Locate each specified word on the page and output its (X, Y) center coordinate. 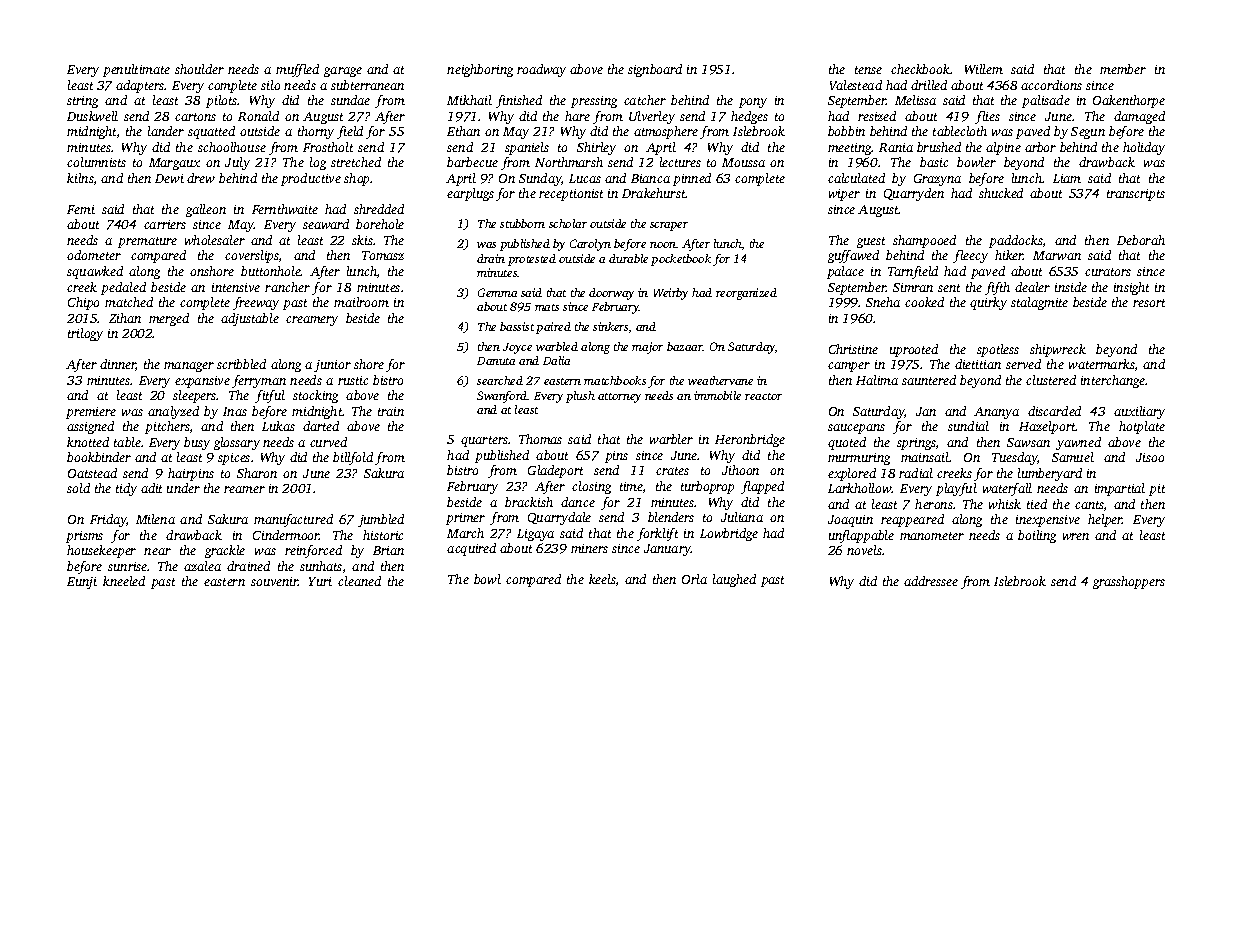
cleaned (359, 581)
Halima (877, 380)
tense (868, 70)
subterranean (367, 85)
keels (602, 579)
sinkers (610, 326)
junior (332, 366)
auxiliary (1139, 412)
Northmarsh (569, 162)
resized (877, 116)
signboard (655, 70)
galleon (206, 210)
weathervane (720, 380)
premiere (91, 413)
